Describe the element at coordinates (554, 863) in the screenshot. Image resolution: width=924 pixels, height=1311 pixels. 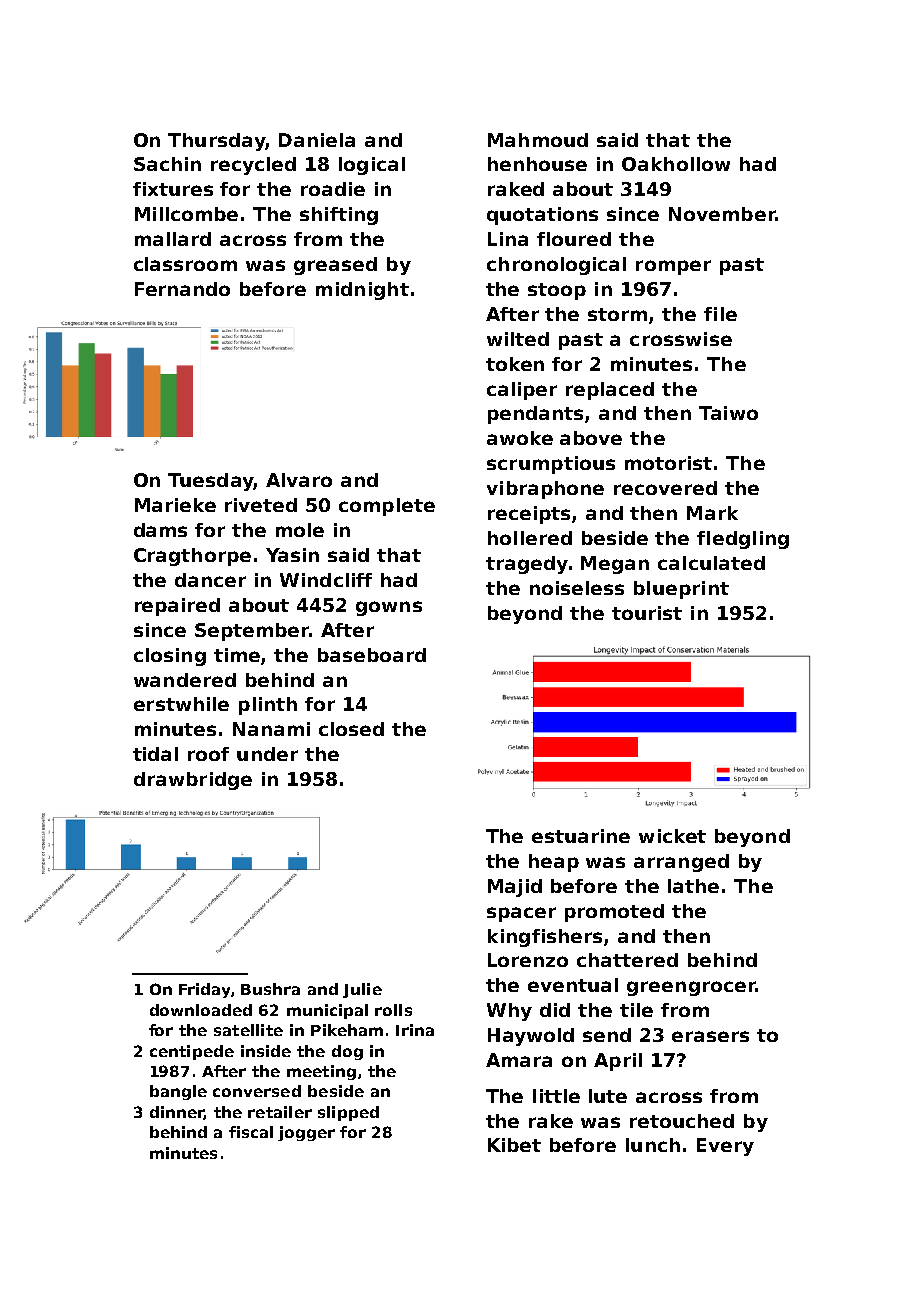
I see `heap` at that location.
